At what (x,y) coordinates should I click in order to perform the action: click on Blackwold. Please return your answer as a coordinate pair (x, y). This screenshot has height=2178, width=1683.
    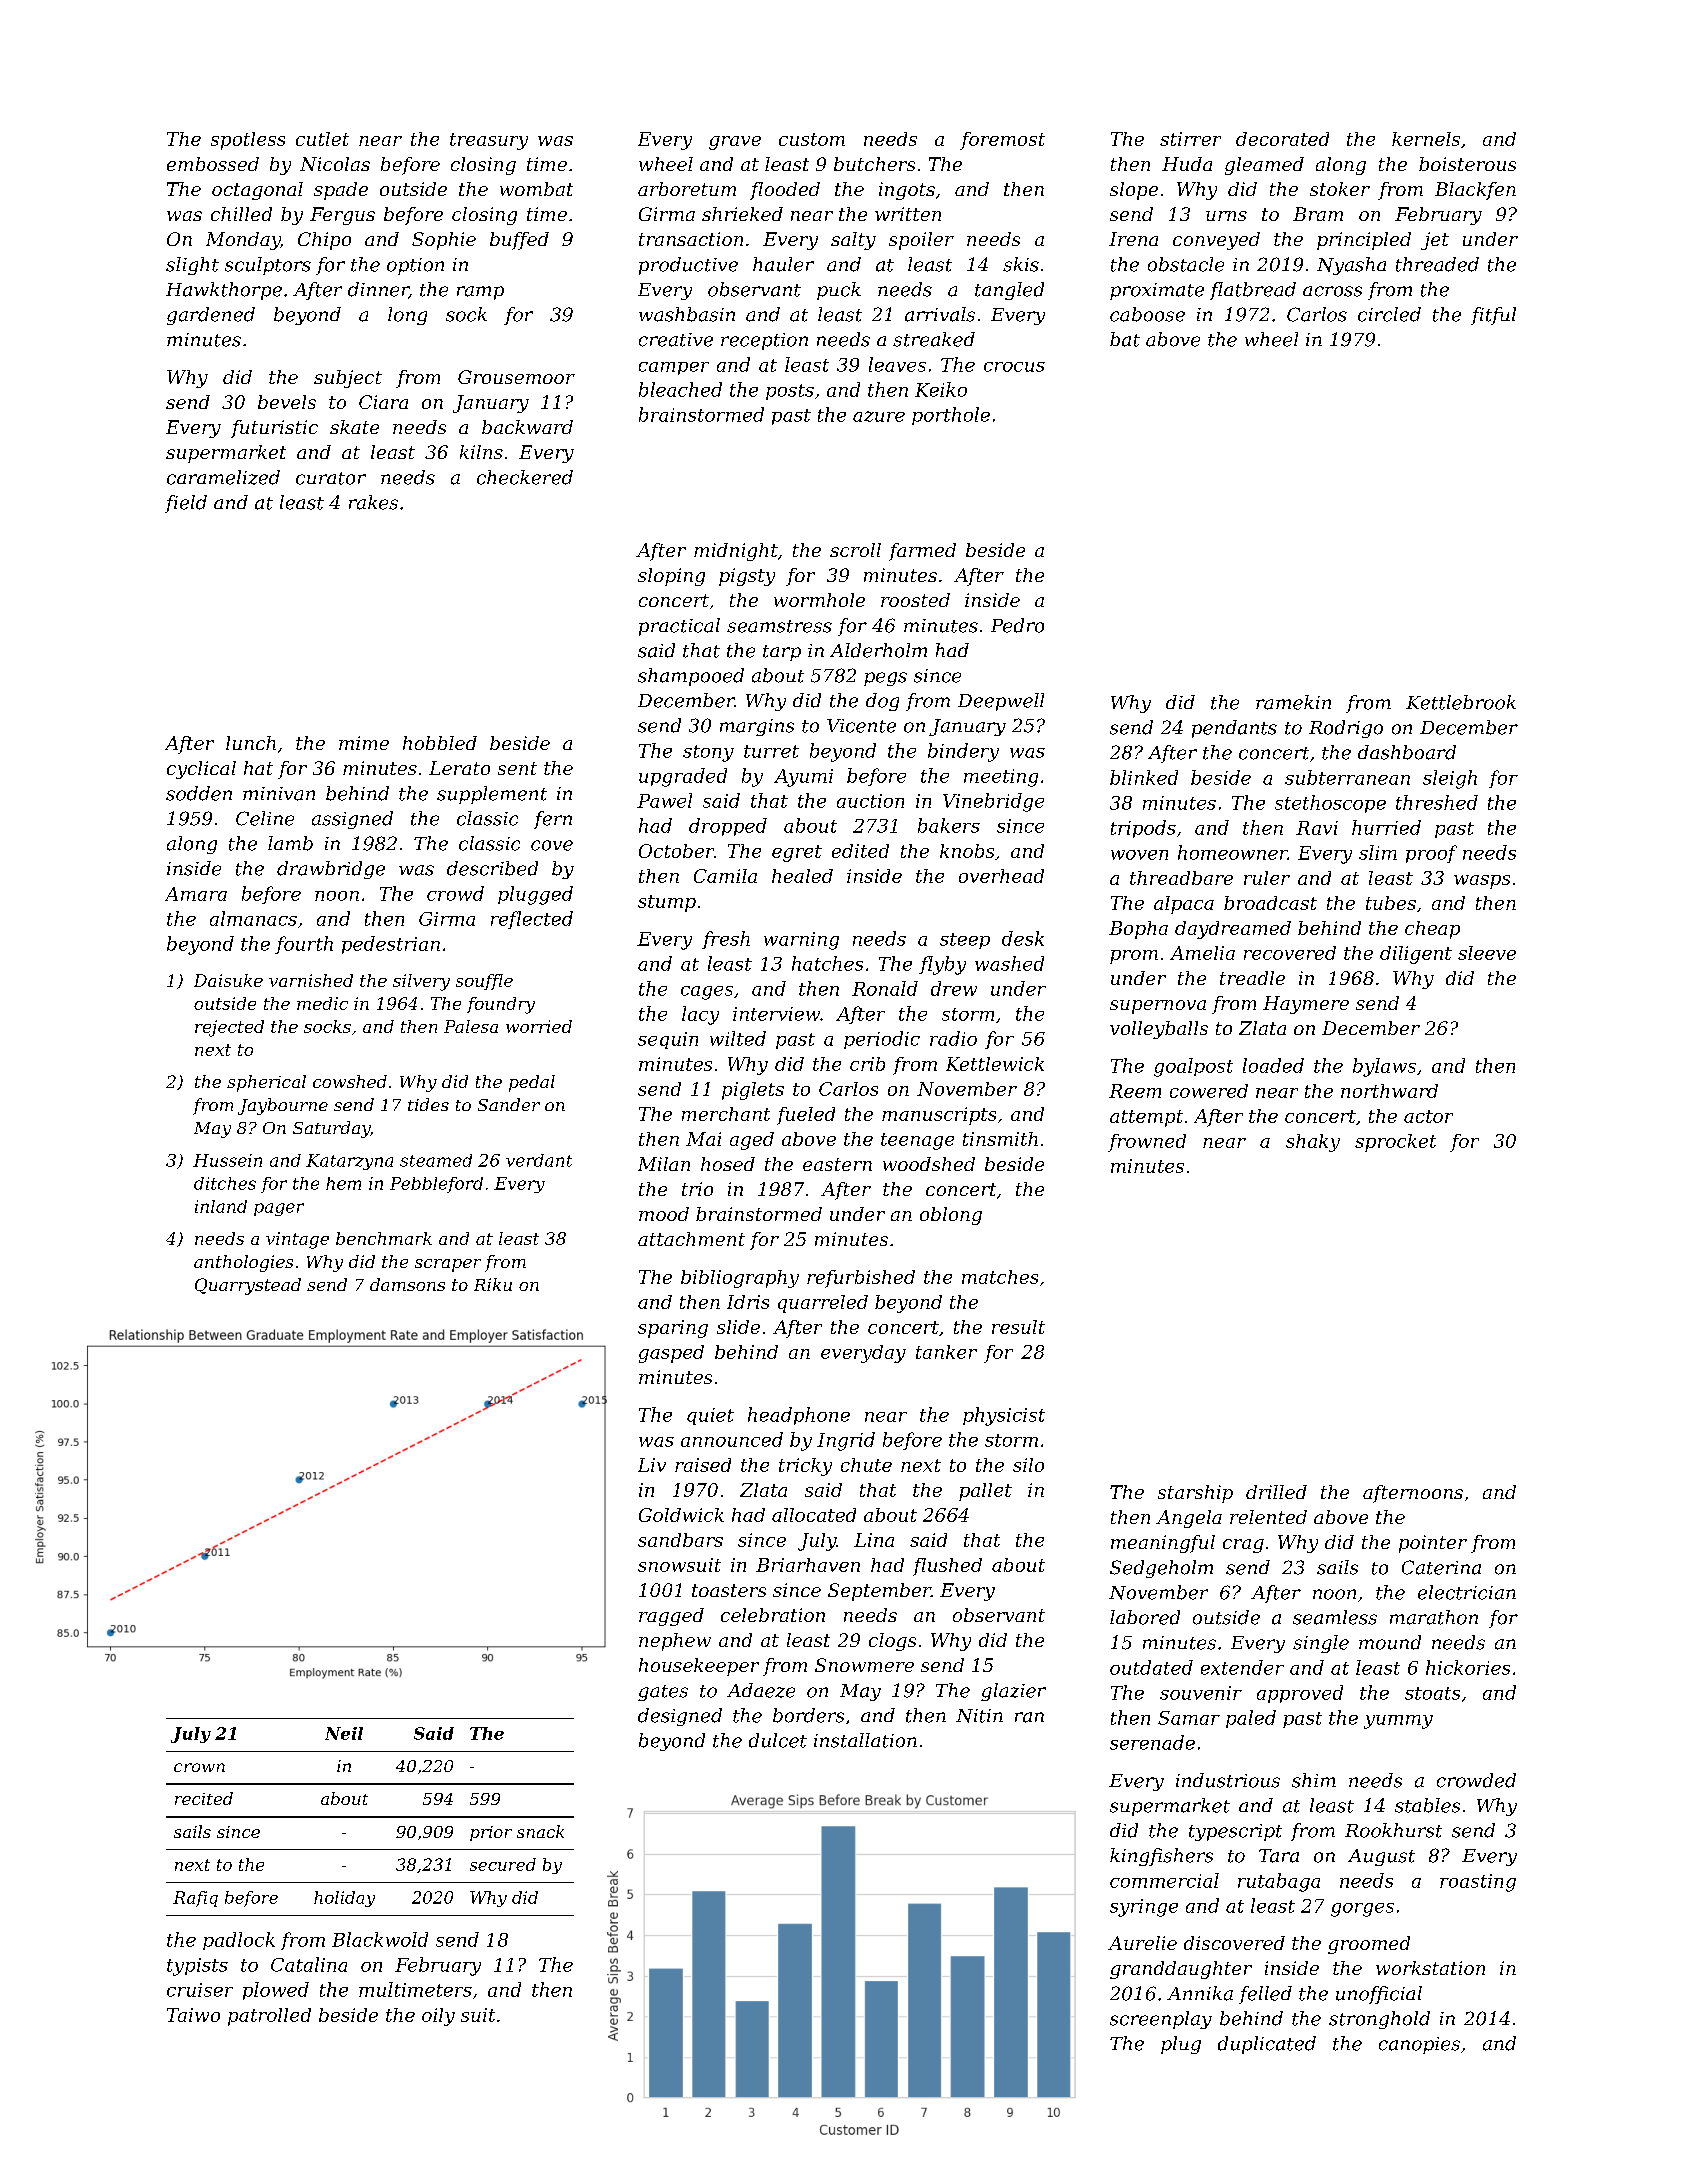
    Looking at the image, I should click on (380, 1939).
